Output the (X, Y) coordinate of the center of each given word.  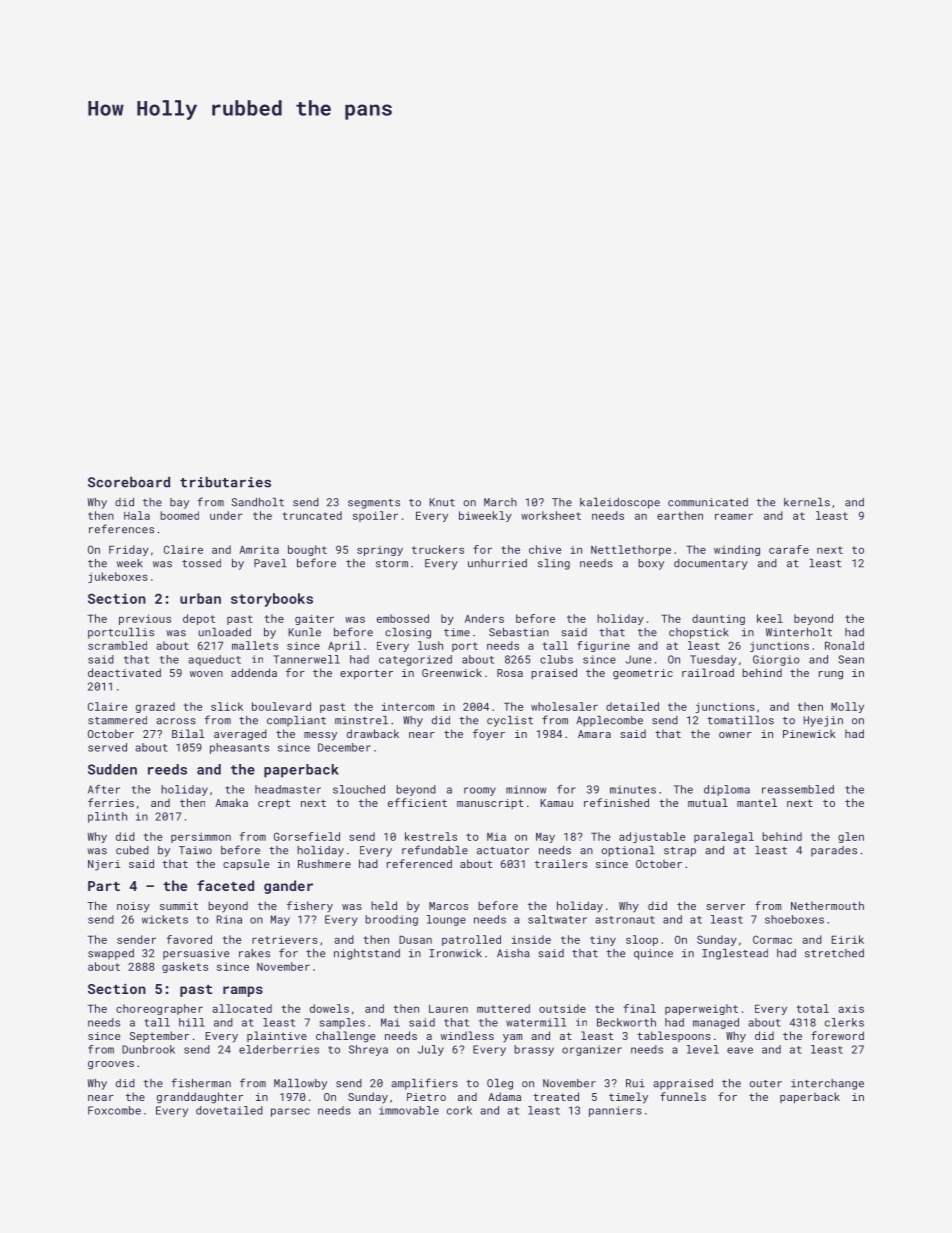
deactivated (124, 672)
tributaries (225, 482)
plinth (107, 817)
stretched (834, 953)
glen (851, 837)
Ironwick (455, 953)
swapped (111, 954)
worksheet (551, 515)
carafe (789, 549)
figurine (603, 646)
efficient (417, 802)
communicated (708, 502)
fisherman (201, 1083)
